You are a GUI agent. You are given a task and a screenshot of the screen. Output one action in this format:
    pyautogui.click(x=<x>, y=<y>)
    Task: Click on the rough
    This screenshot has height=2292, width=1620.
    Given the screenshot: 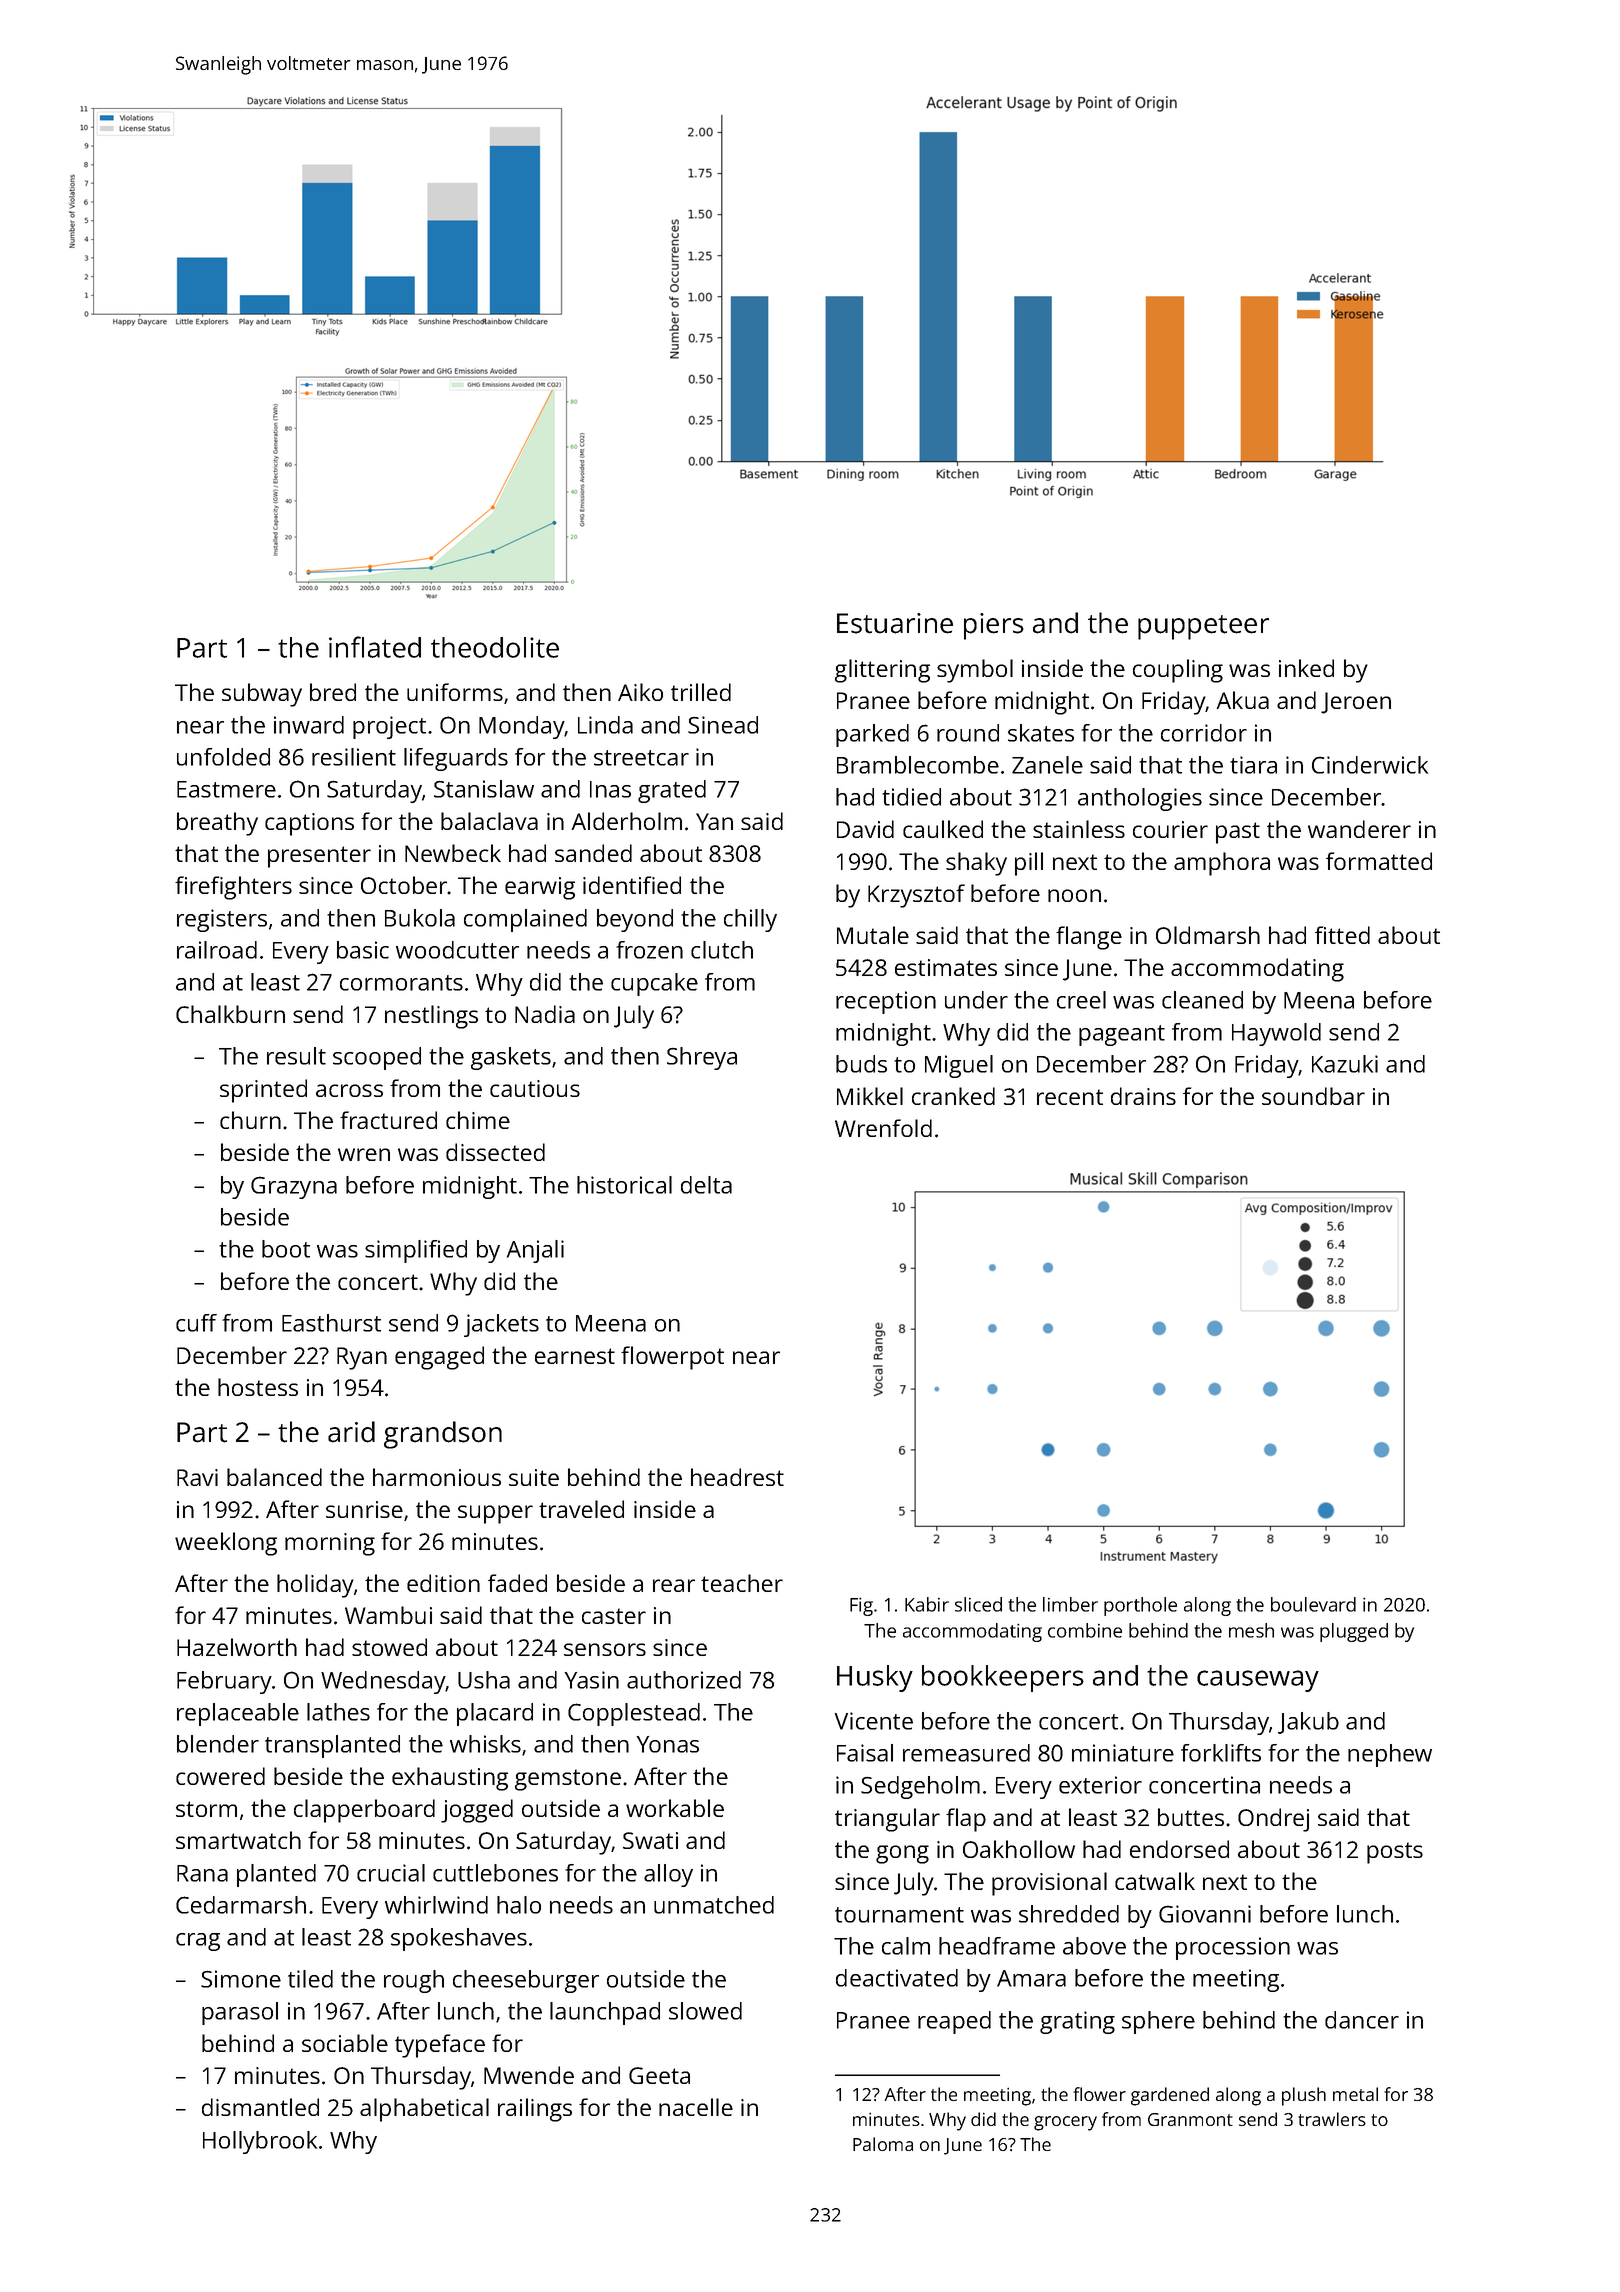 What is the action you would take?
    pyautogui.click(x=414, y=1981)
